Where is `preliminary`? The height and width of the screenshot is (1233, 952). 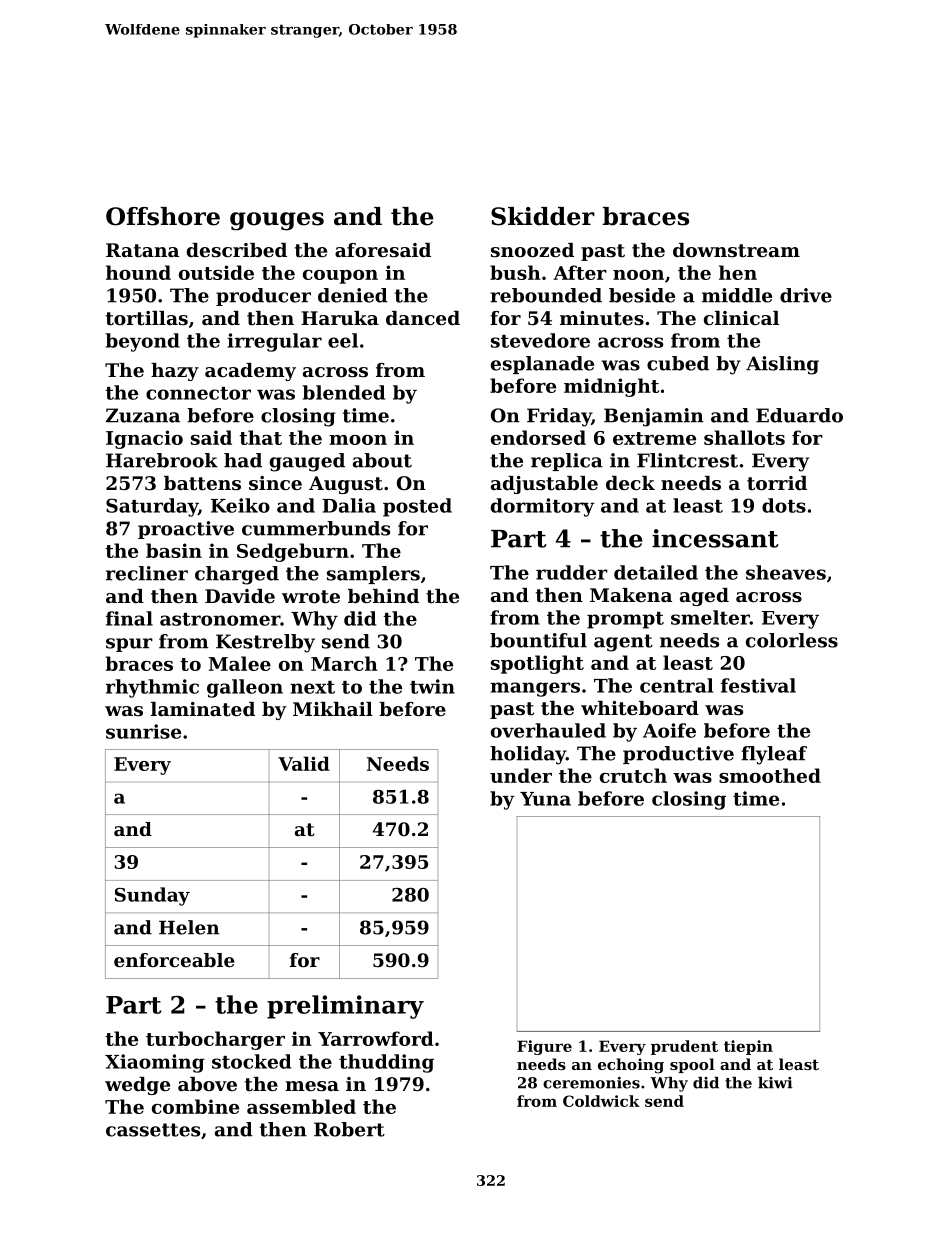
preliminary is located at coordinates (345, 1007).
